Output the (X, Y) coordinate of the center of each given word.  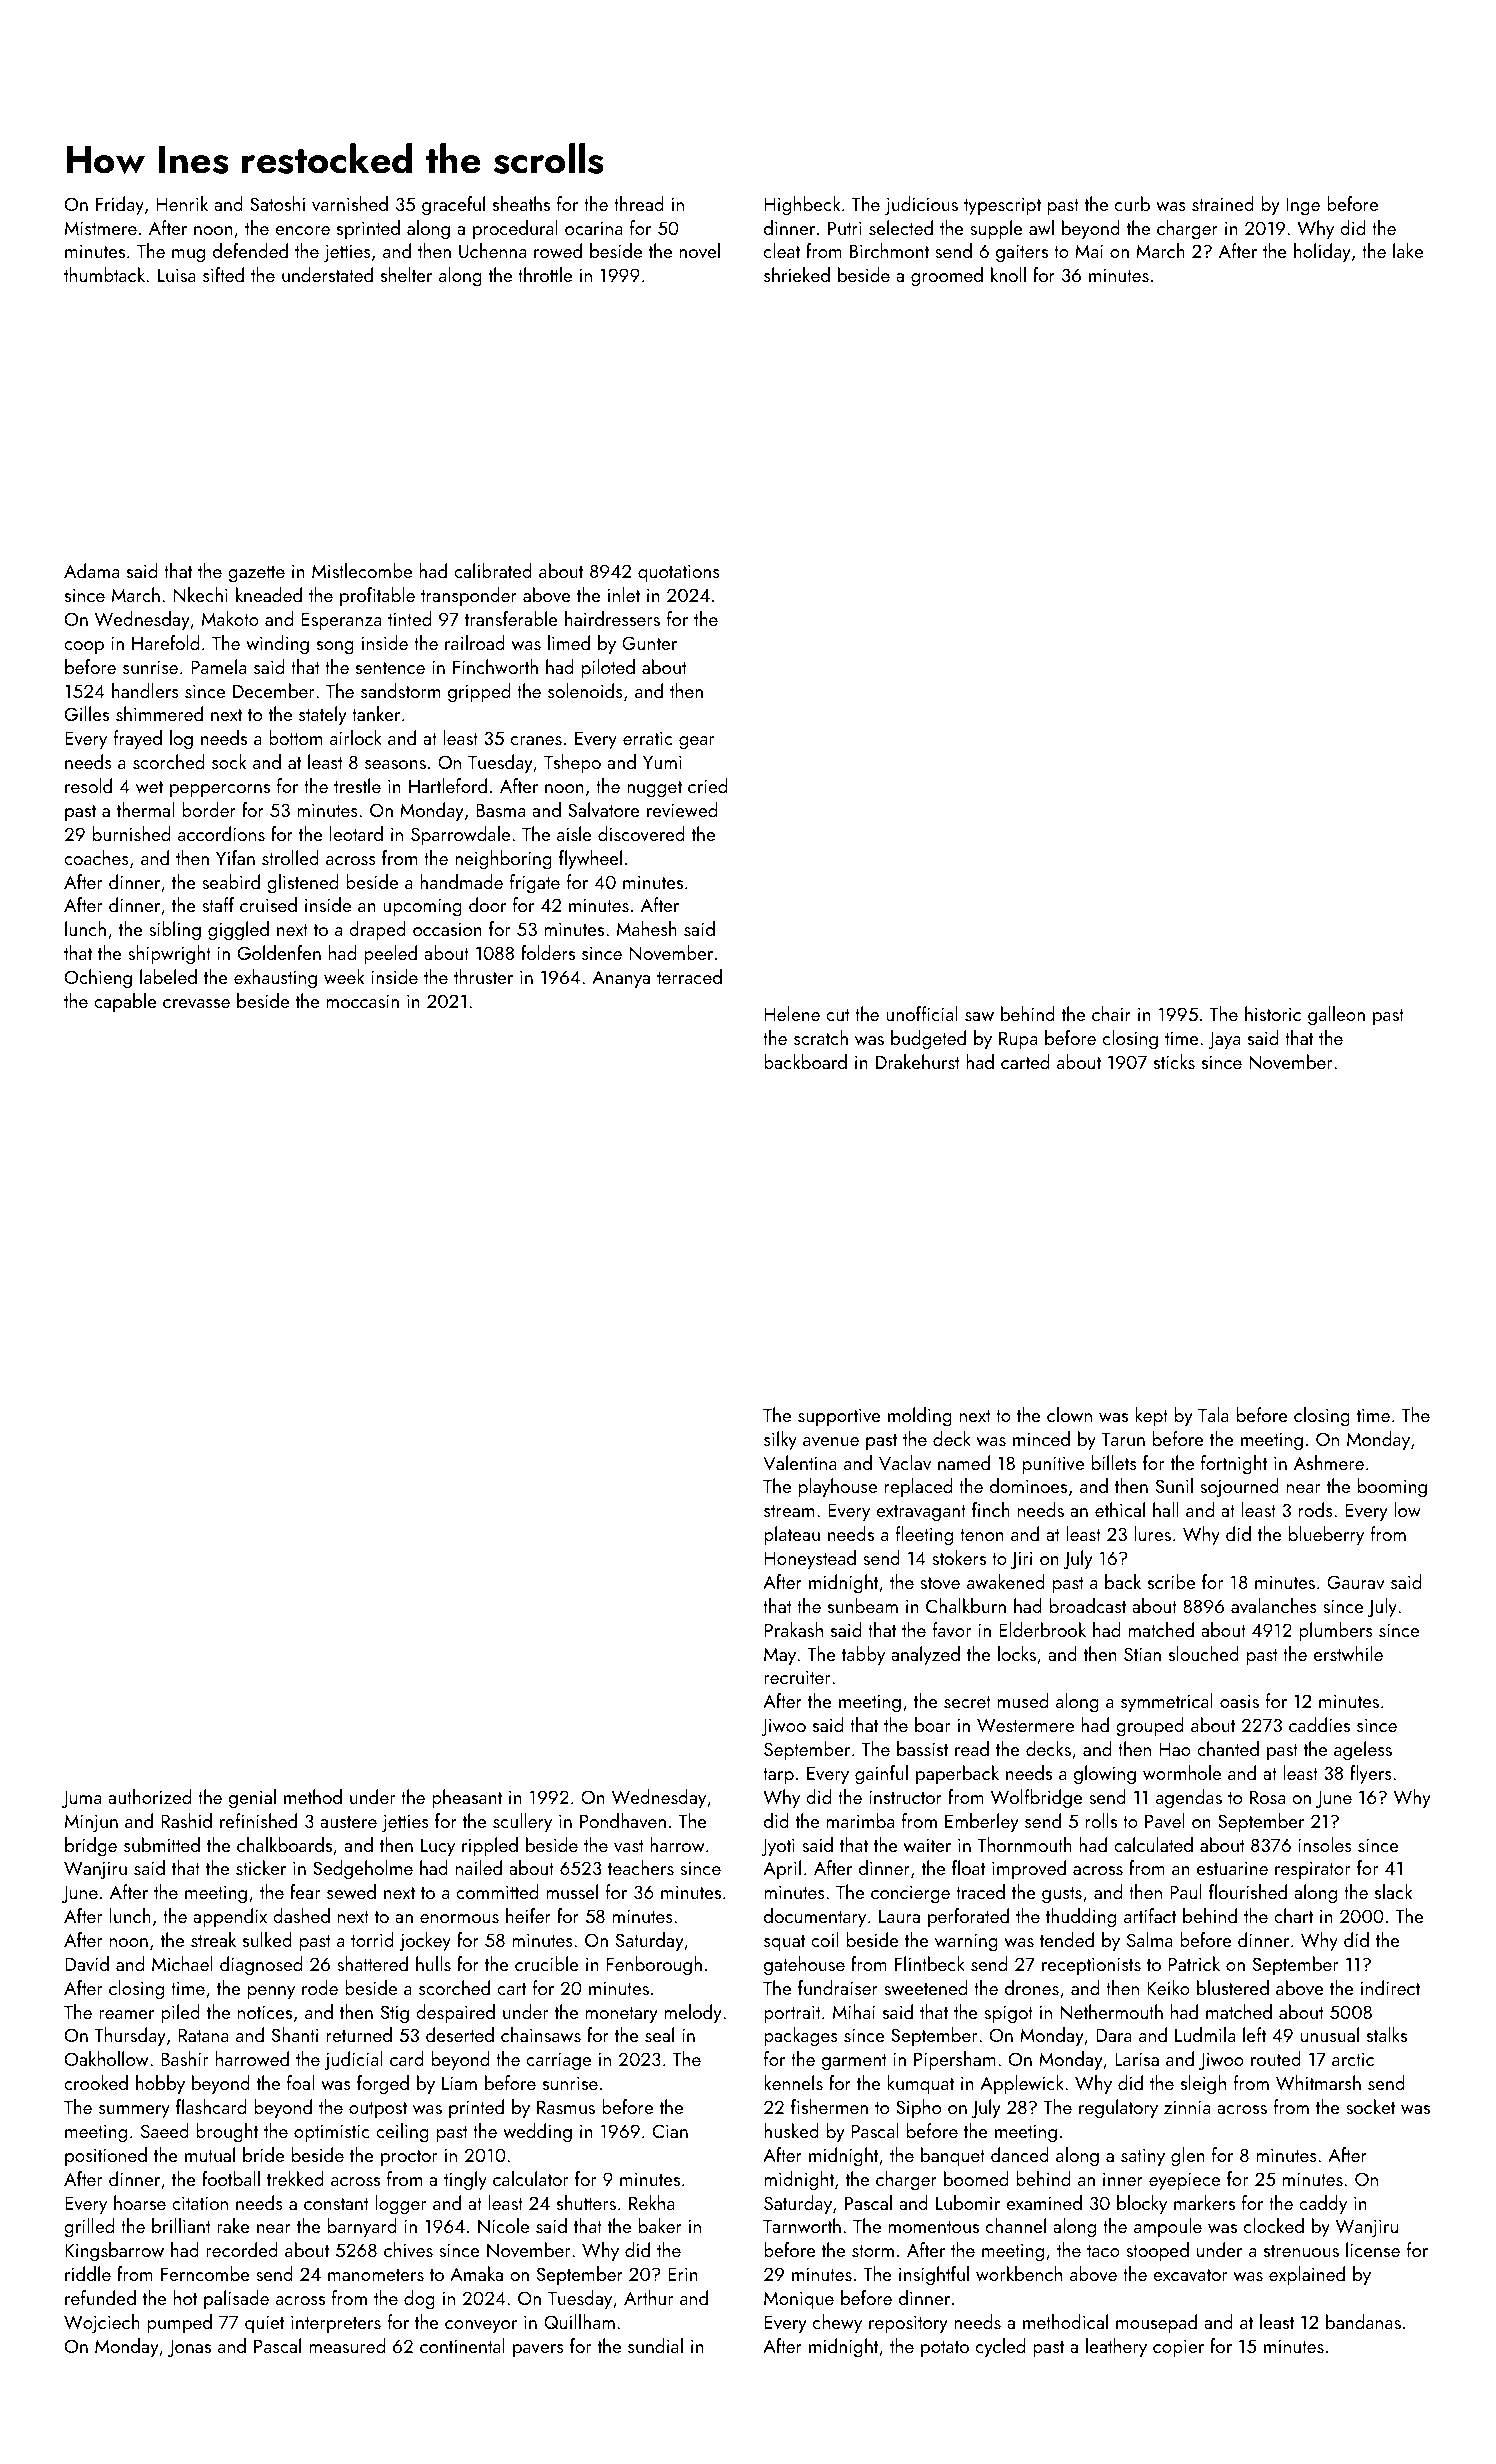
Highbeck (802, 206)
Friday (120, 205)
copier (1178, 2348)
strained (1223, 203)
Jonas (189, 2348)
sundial (655, 2345)
